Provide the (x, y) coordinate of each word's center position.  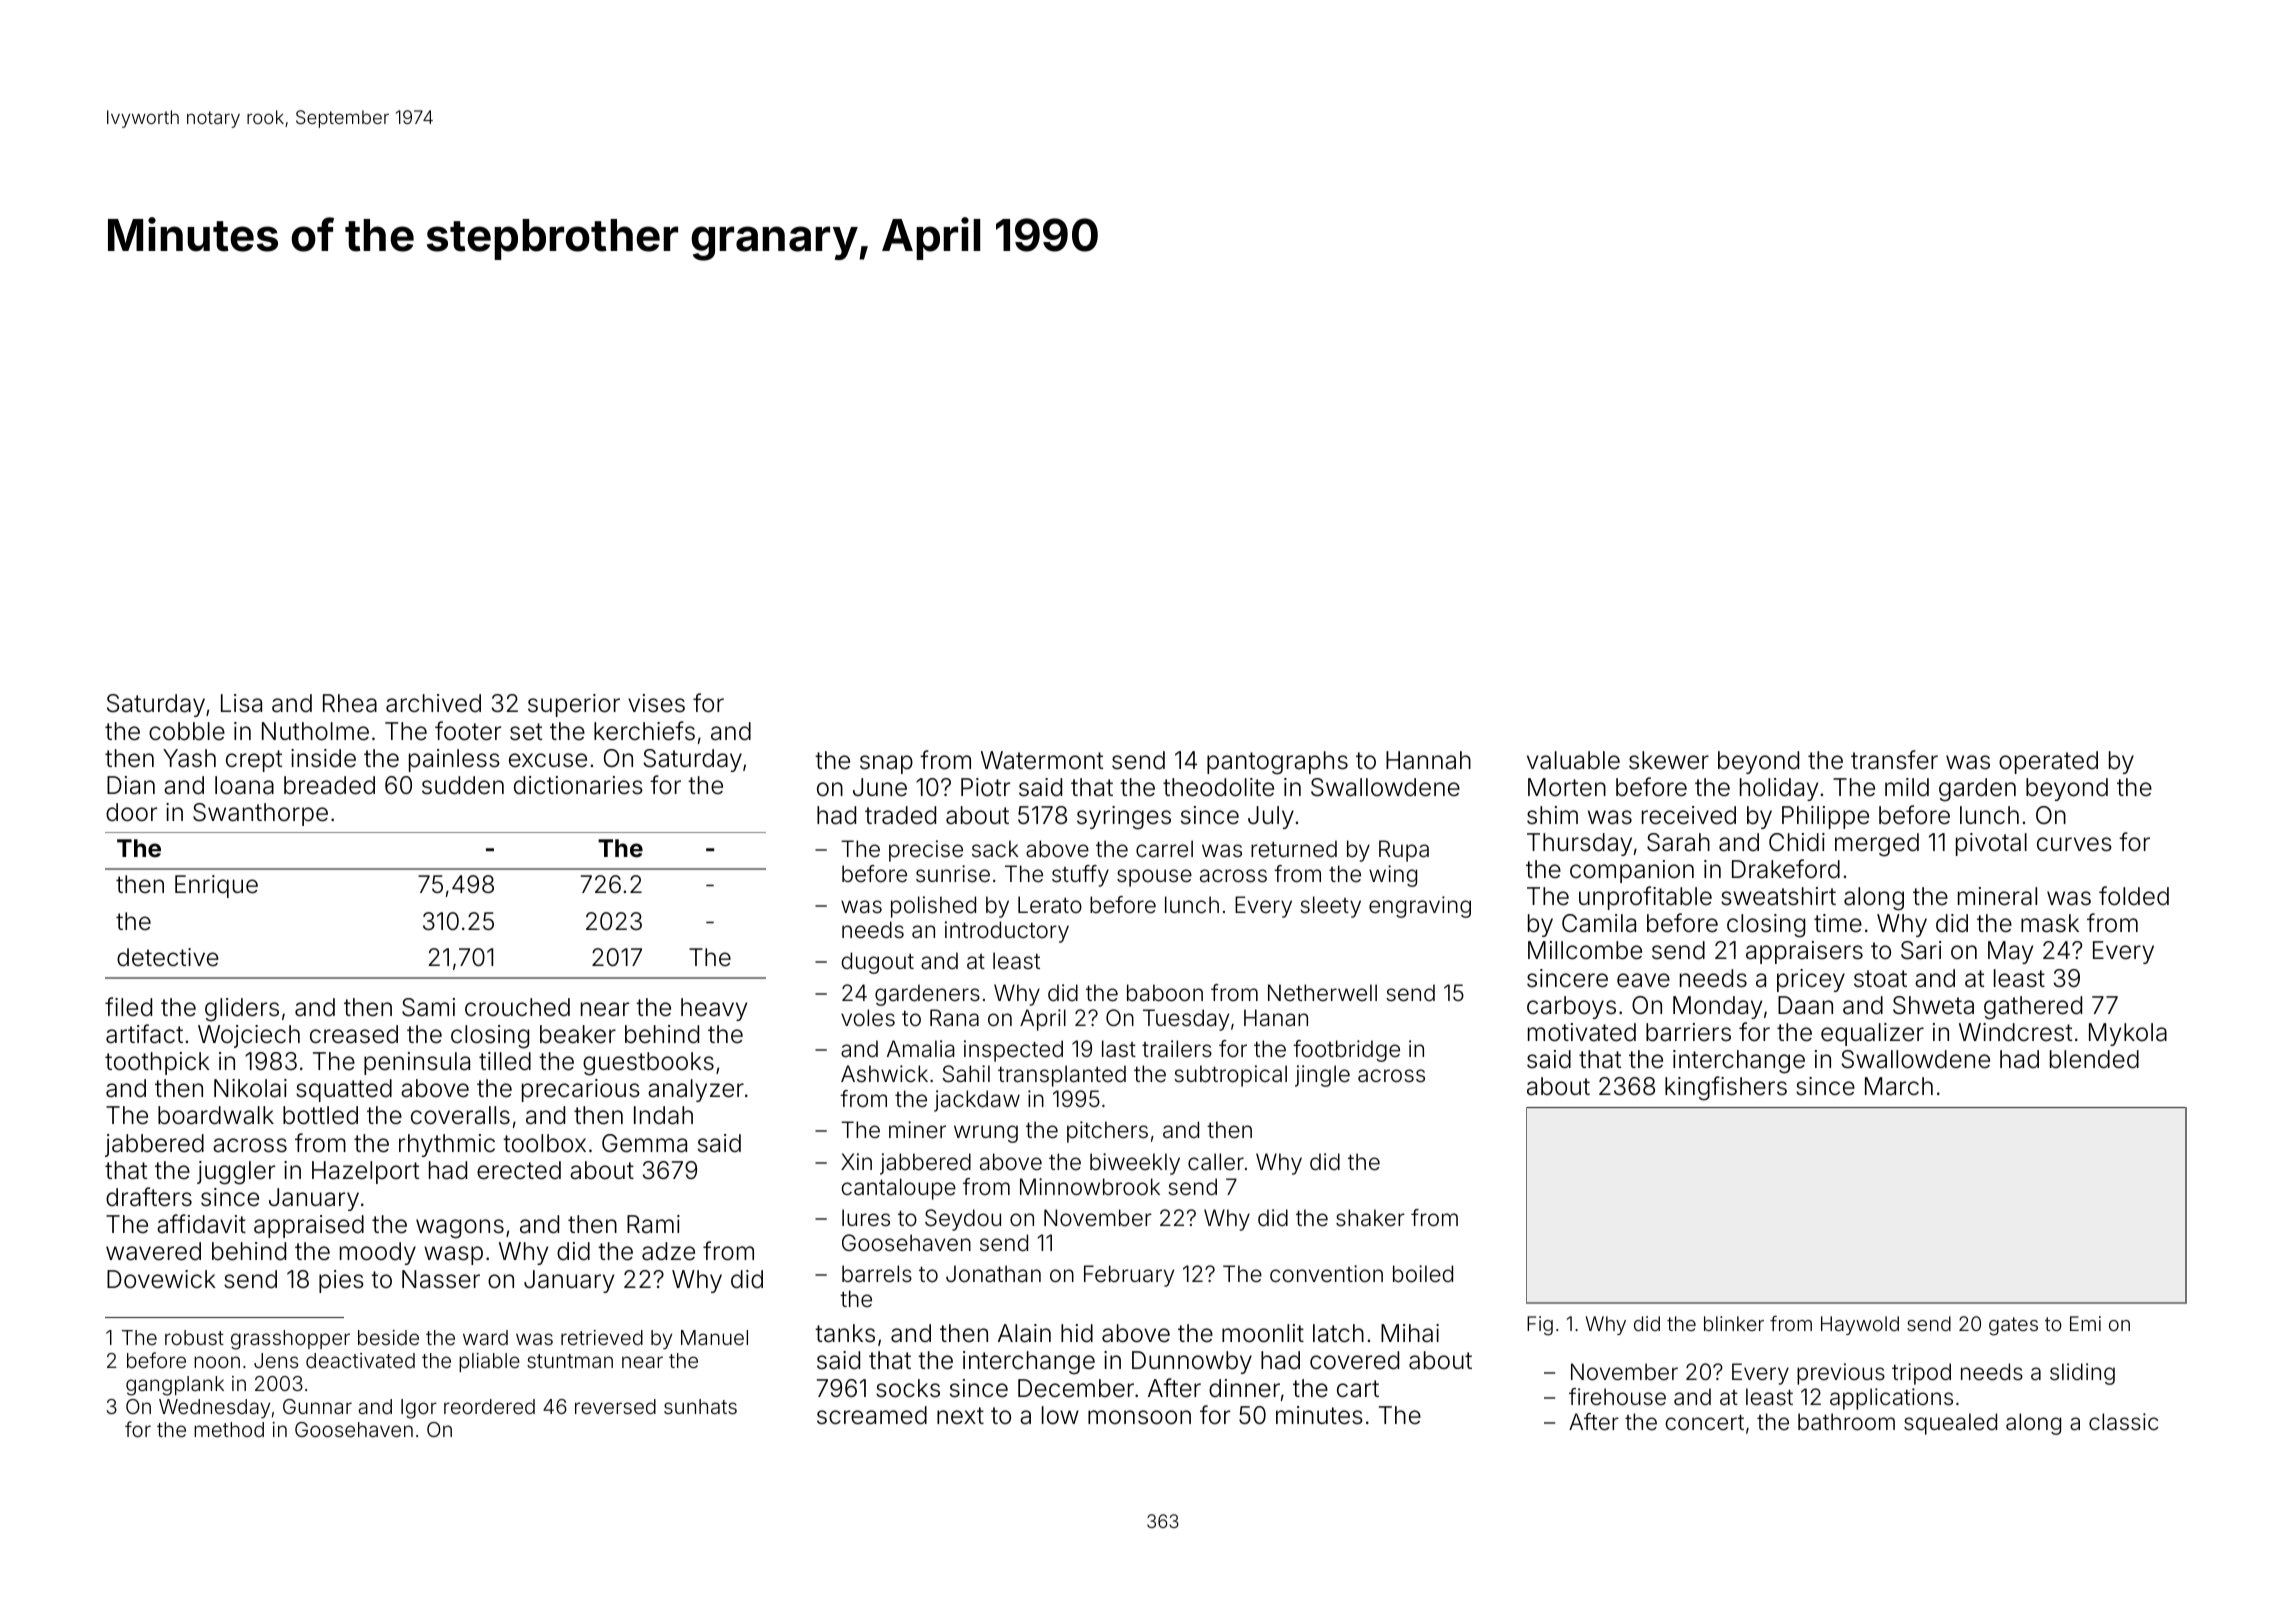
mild (1907, 787)
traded (900, 815)
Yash (189, 758)
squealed (1950, 1424)
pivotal (1991, 844)
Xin (856, 1161)
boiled (1423, 1274)
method (229, 1429)
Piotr (985, 787)
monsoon (1139, 1417)
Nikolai (250, 1088)
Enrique (216, 886)
